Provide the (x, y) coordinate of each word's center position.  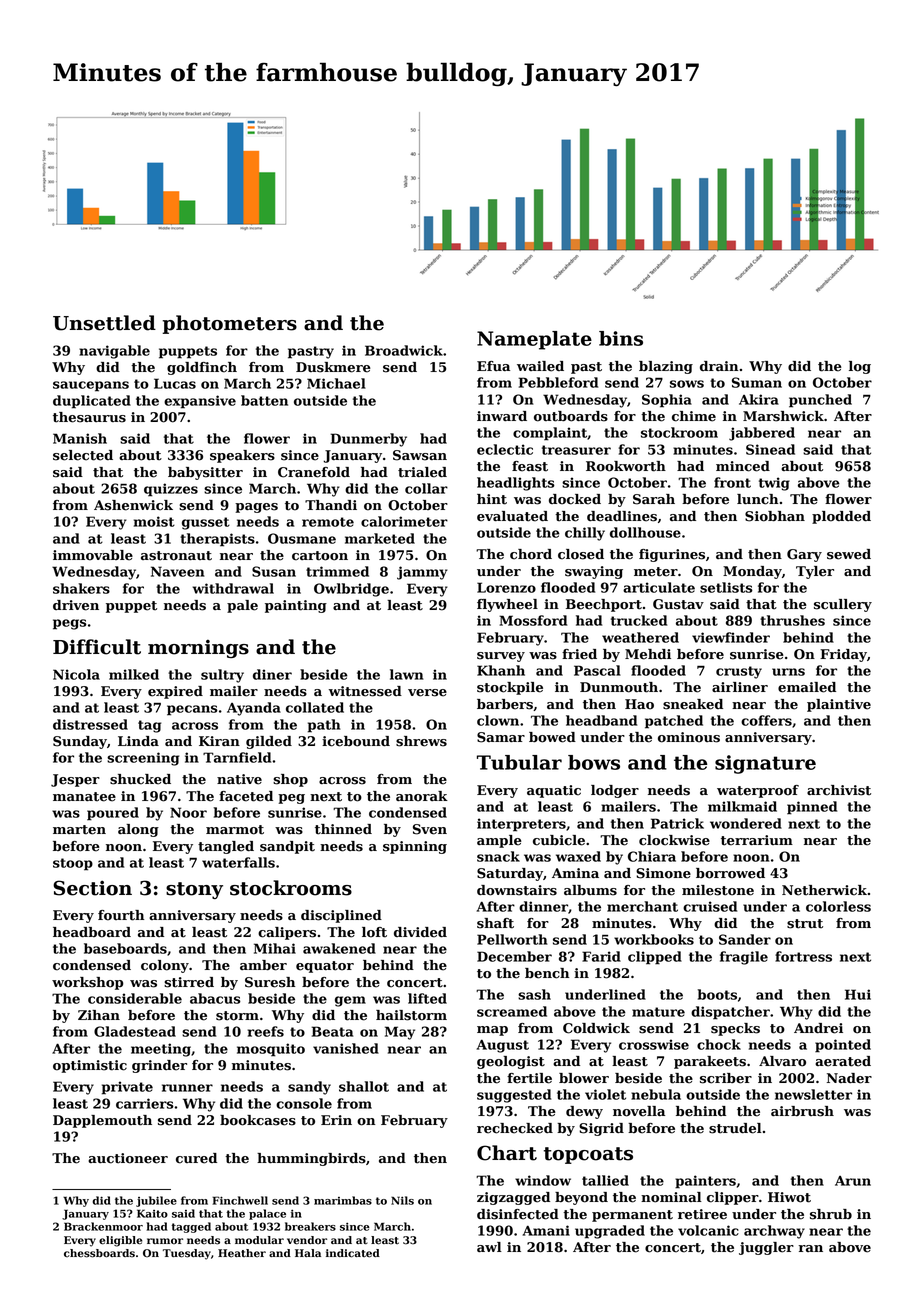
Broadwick (404, 350)
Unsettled (104, 323)
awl (489, 1247)
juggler (766, 1248)
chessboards (99, 1253)
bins (621, 338)
